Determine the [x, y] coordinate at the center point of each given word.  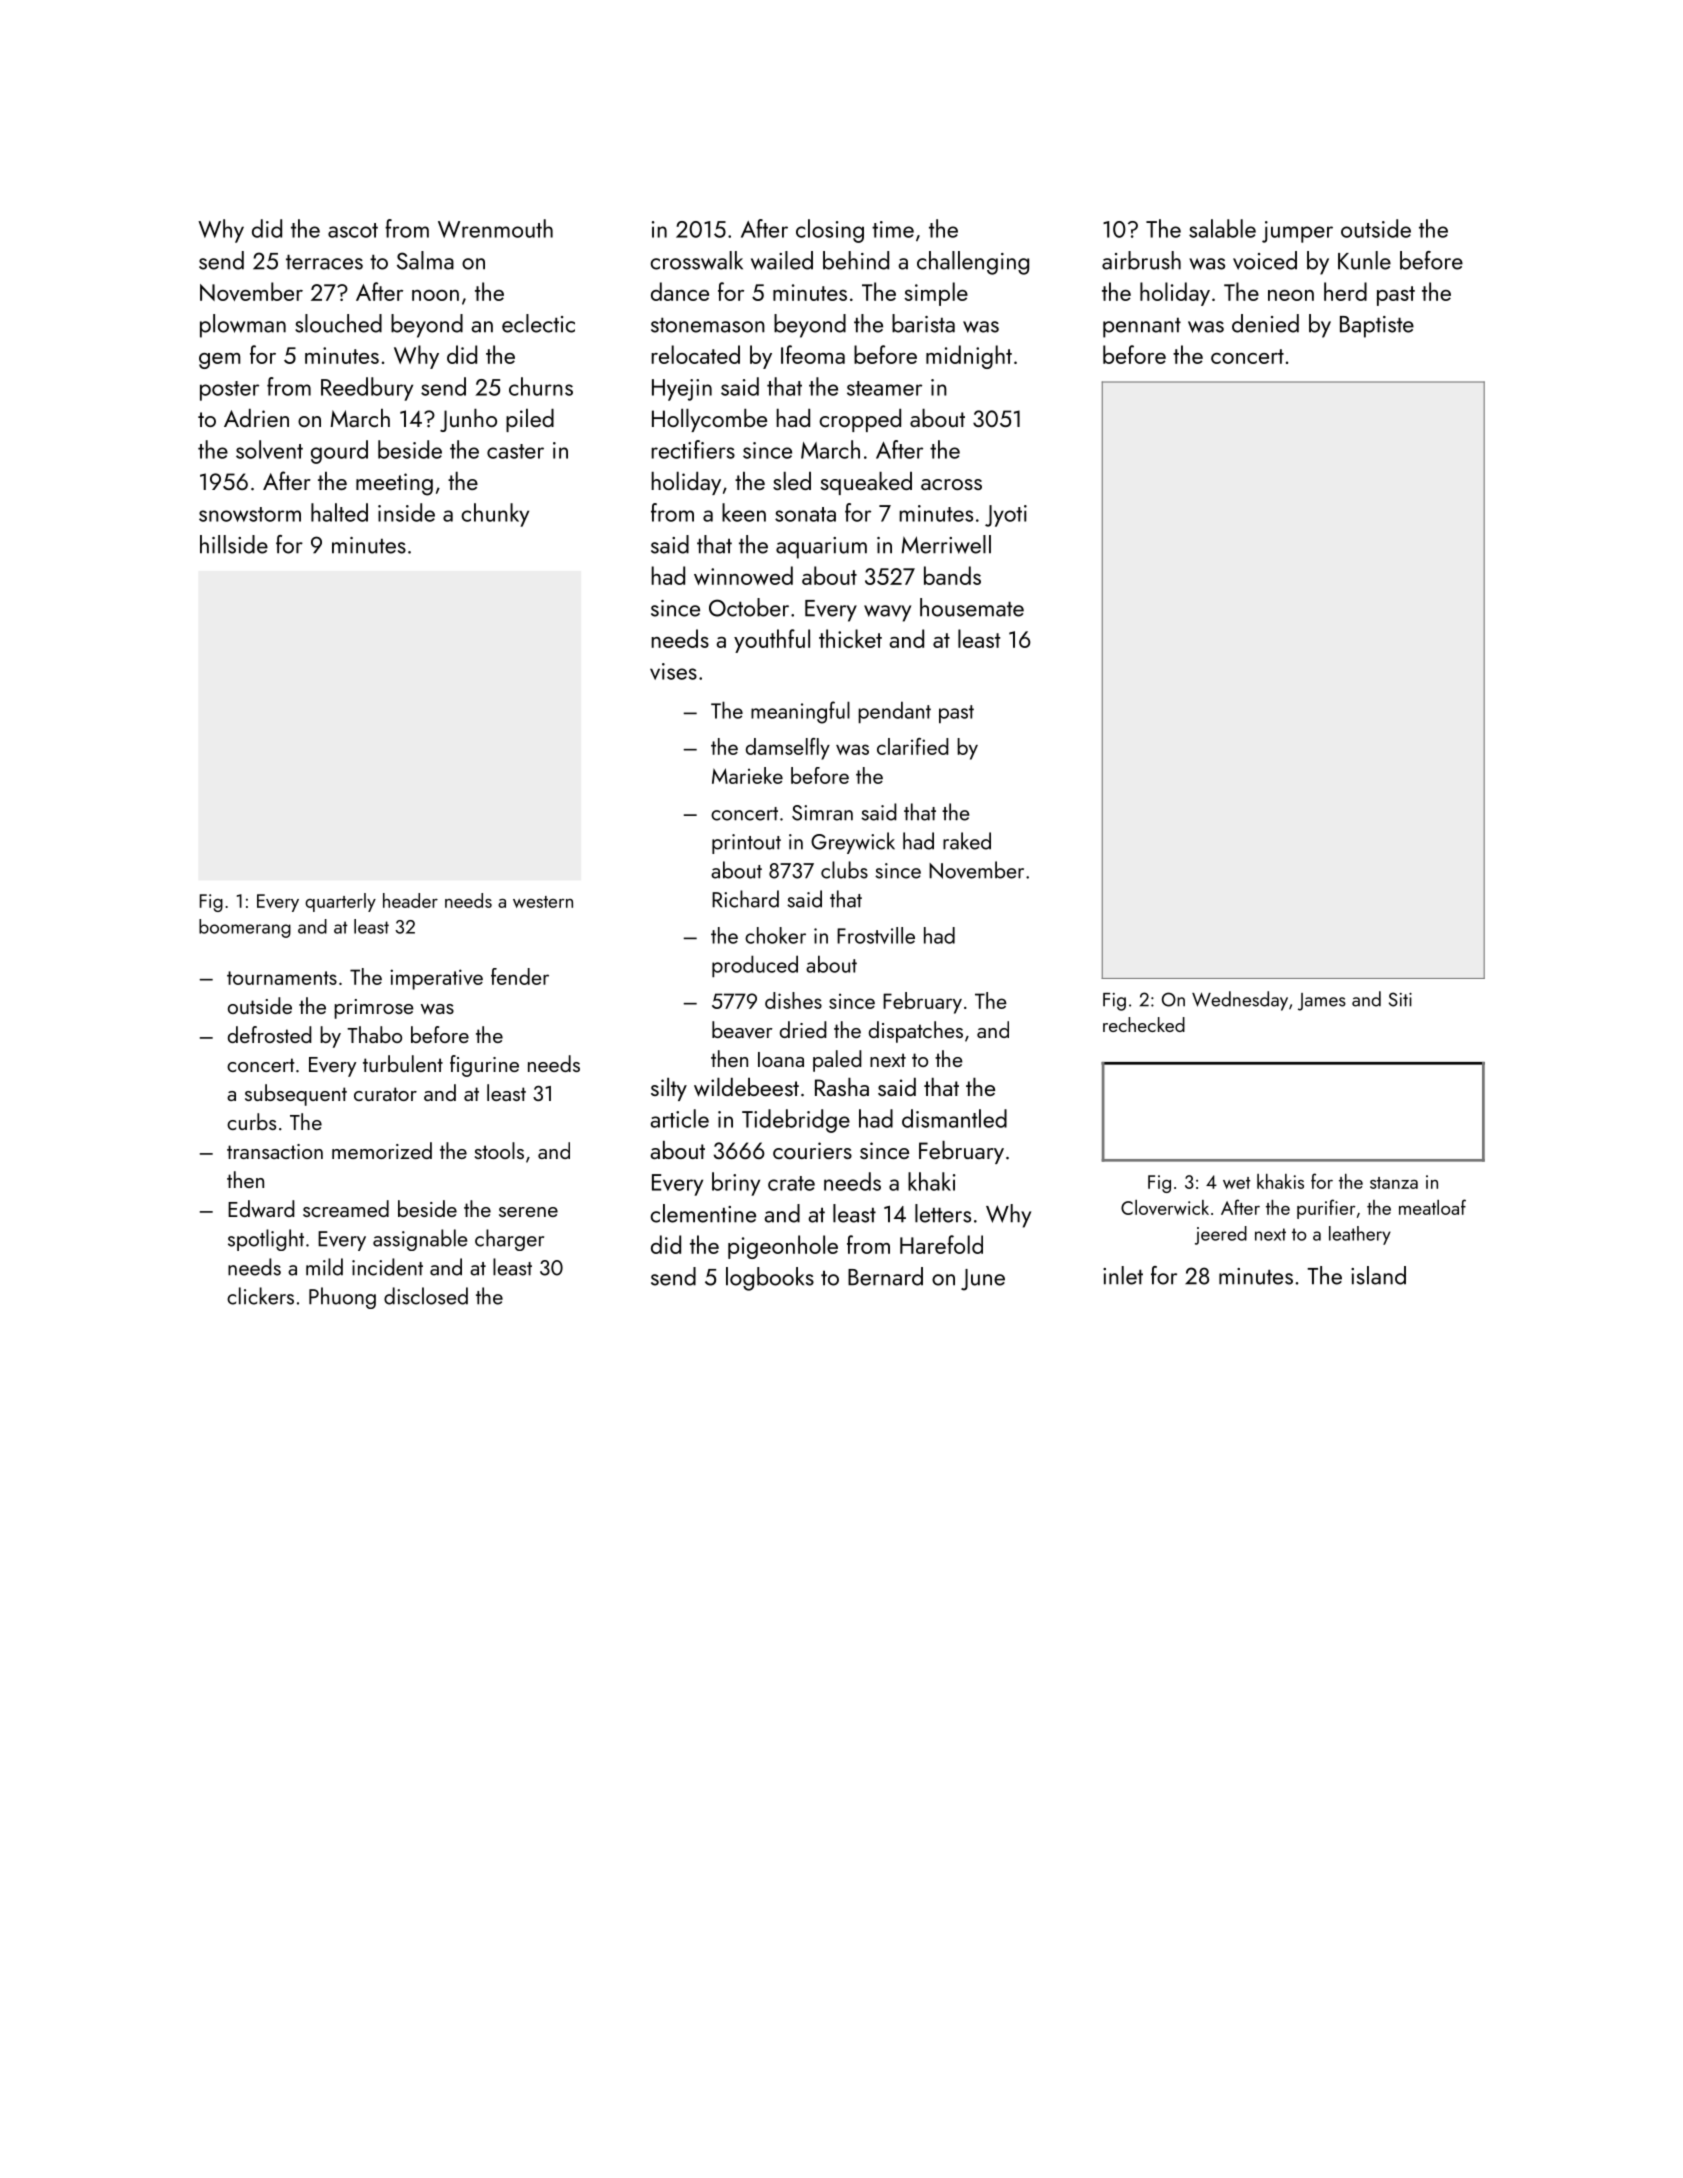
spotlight [266, 1240]
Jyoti [1006, 516]
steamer [884, 388]
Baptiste [1377, 327]
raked [967, 841]
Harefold [941, 1244]
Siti [1400, 999]
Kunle [1364, 260]
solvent [269, 449]
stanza [1394, 1183]
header [410, 900]
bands [952, 575]
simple [936, 294]
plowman [243, 326]
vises [673, 671]
